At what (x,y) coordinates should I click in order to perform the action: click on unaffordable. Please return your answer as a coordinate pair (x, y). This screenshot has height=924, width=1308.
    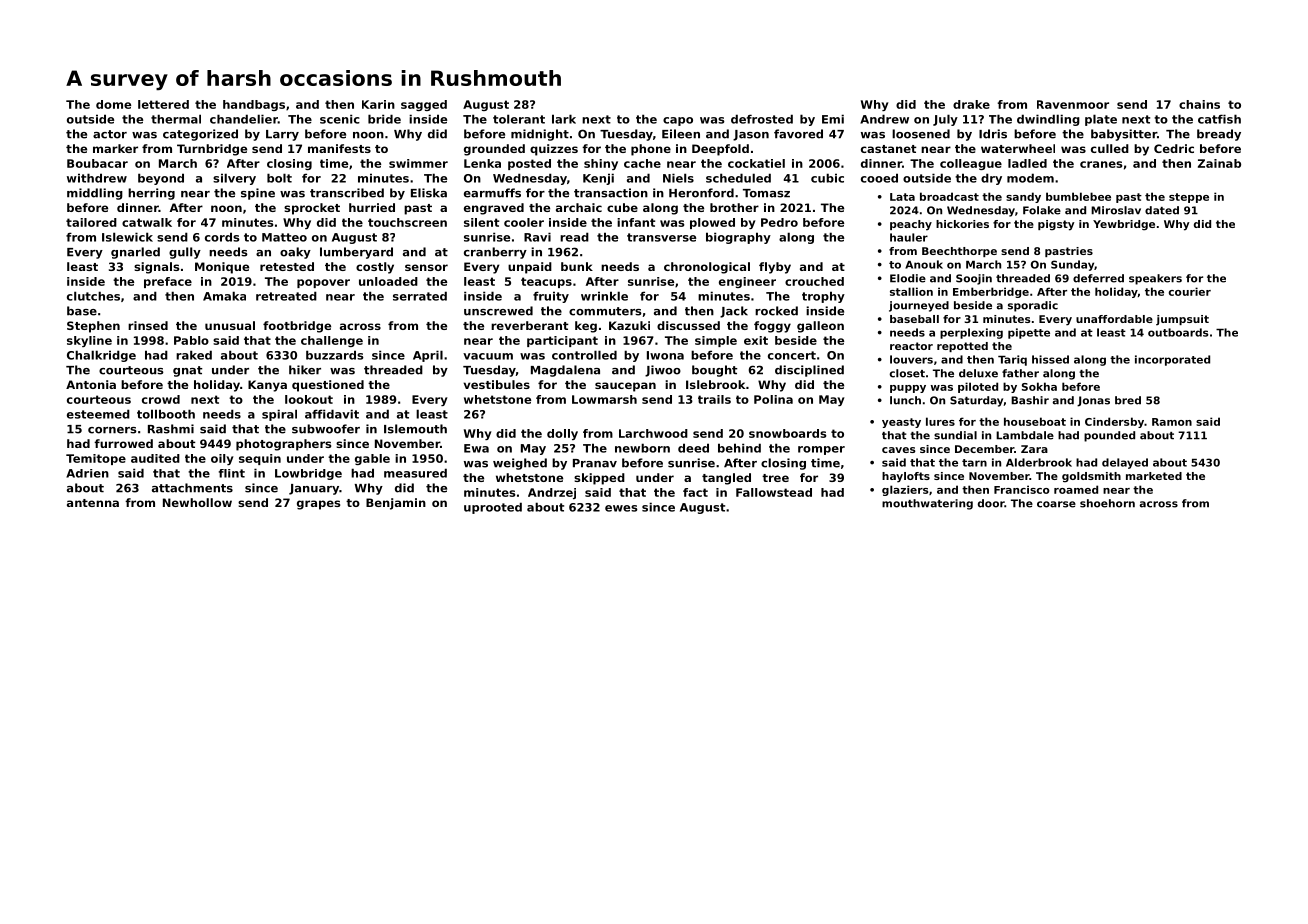
    Looking at the image, I should click on (1114, 319).
